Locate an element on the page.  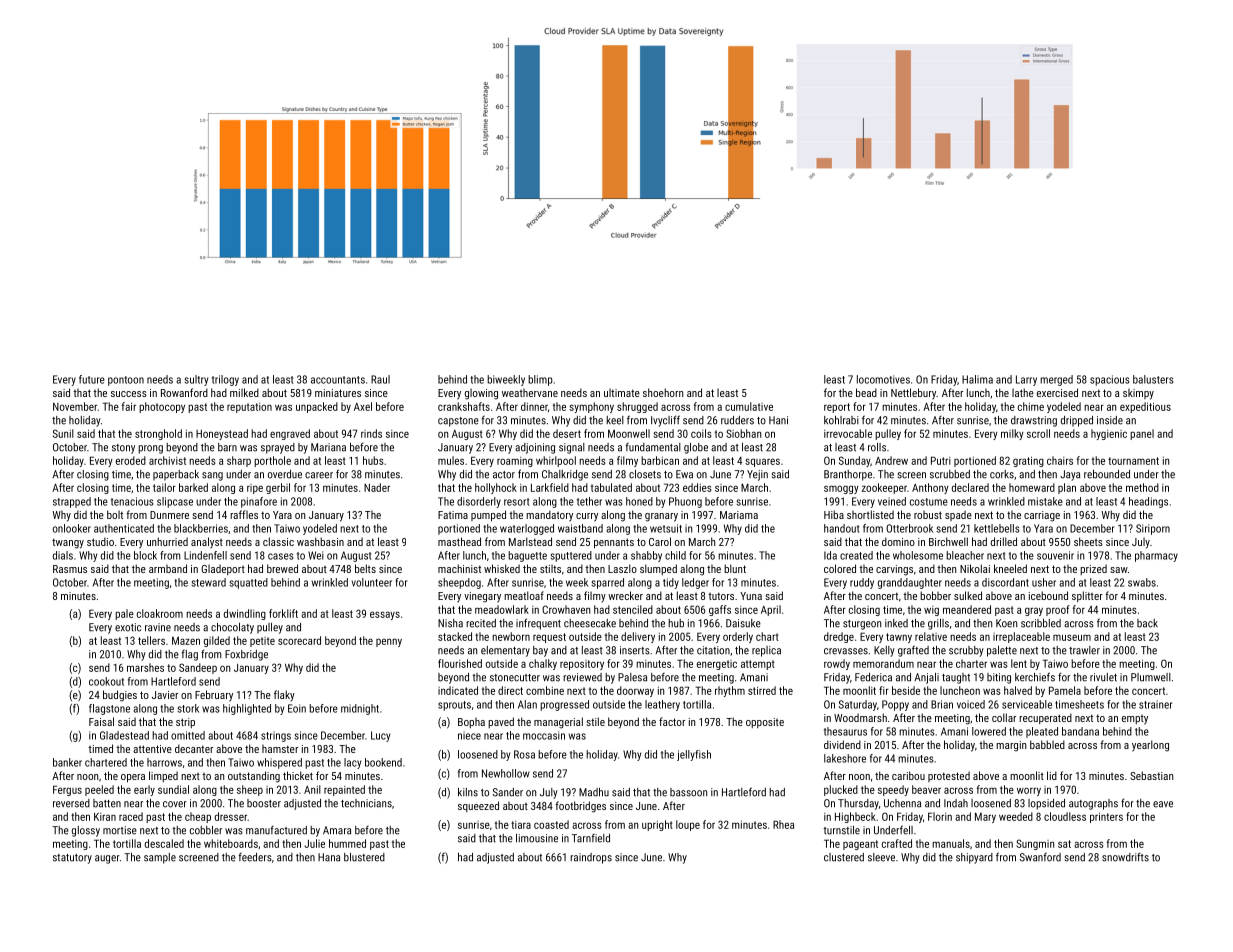
fair is located at coordinates (129, 406).
